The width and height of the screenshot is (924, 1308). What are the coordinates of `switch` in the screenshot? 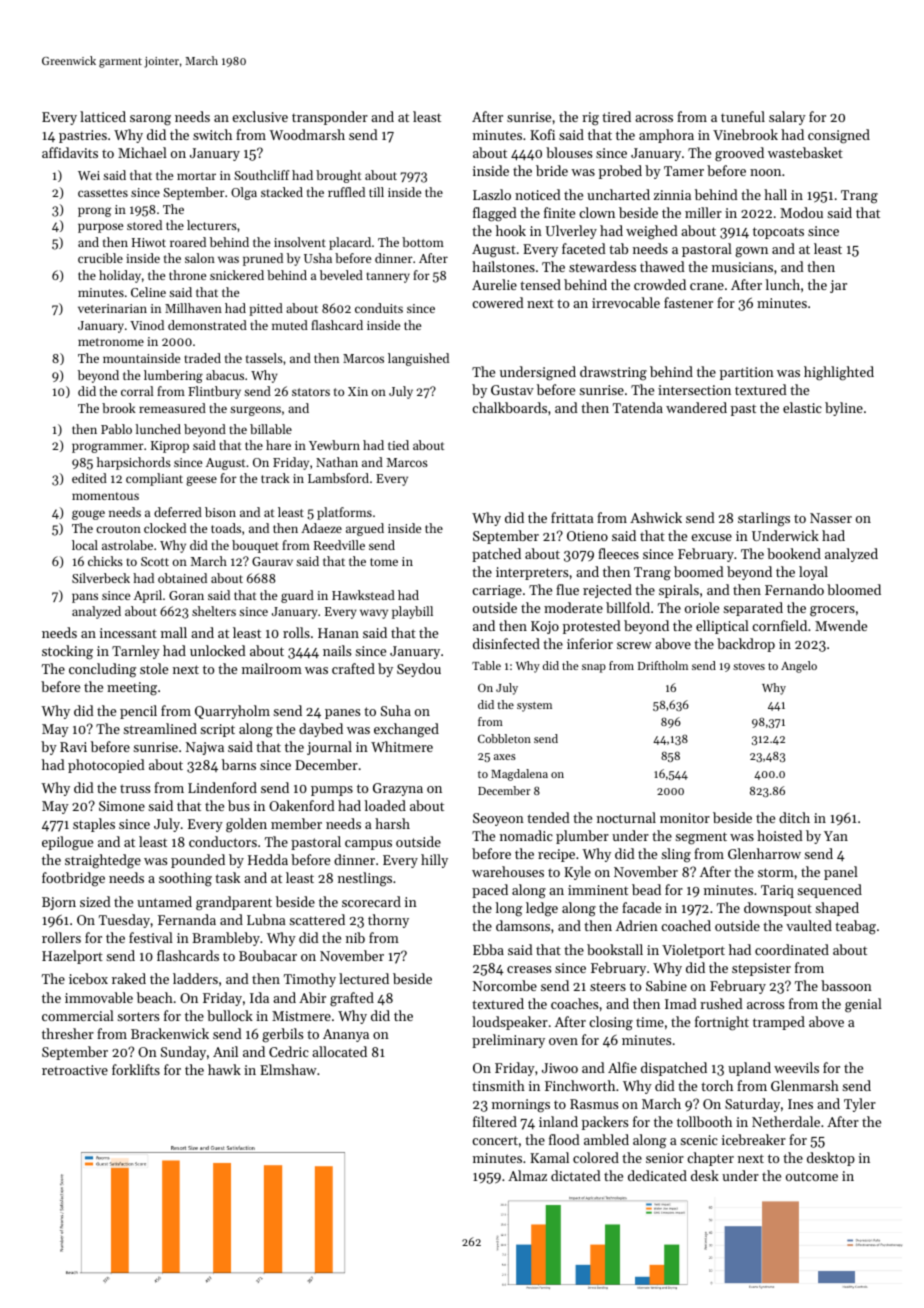 It's located at (212, 134).
